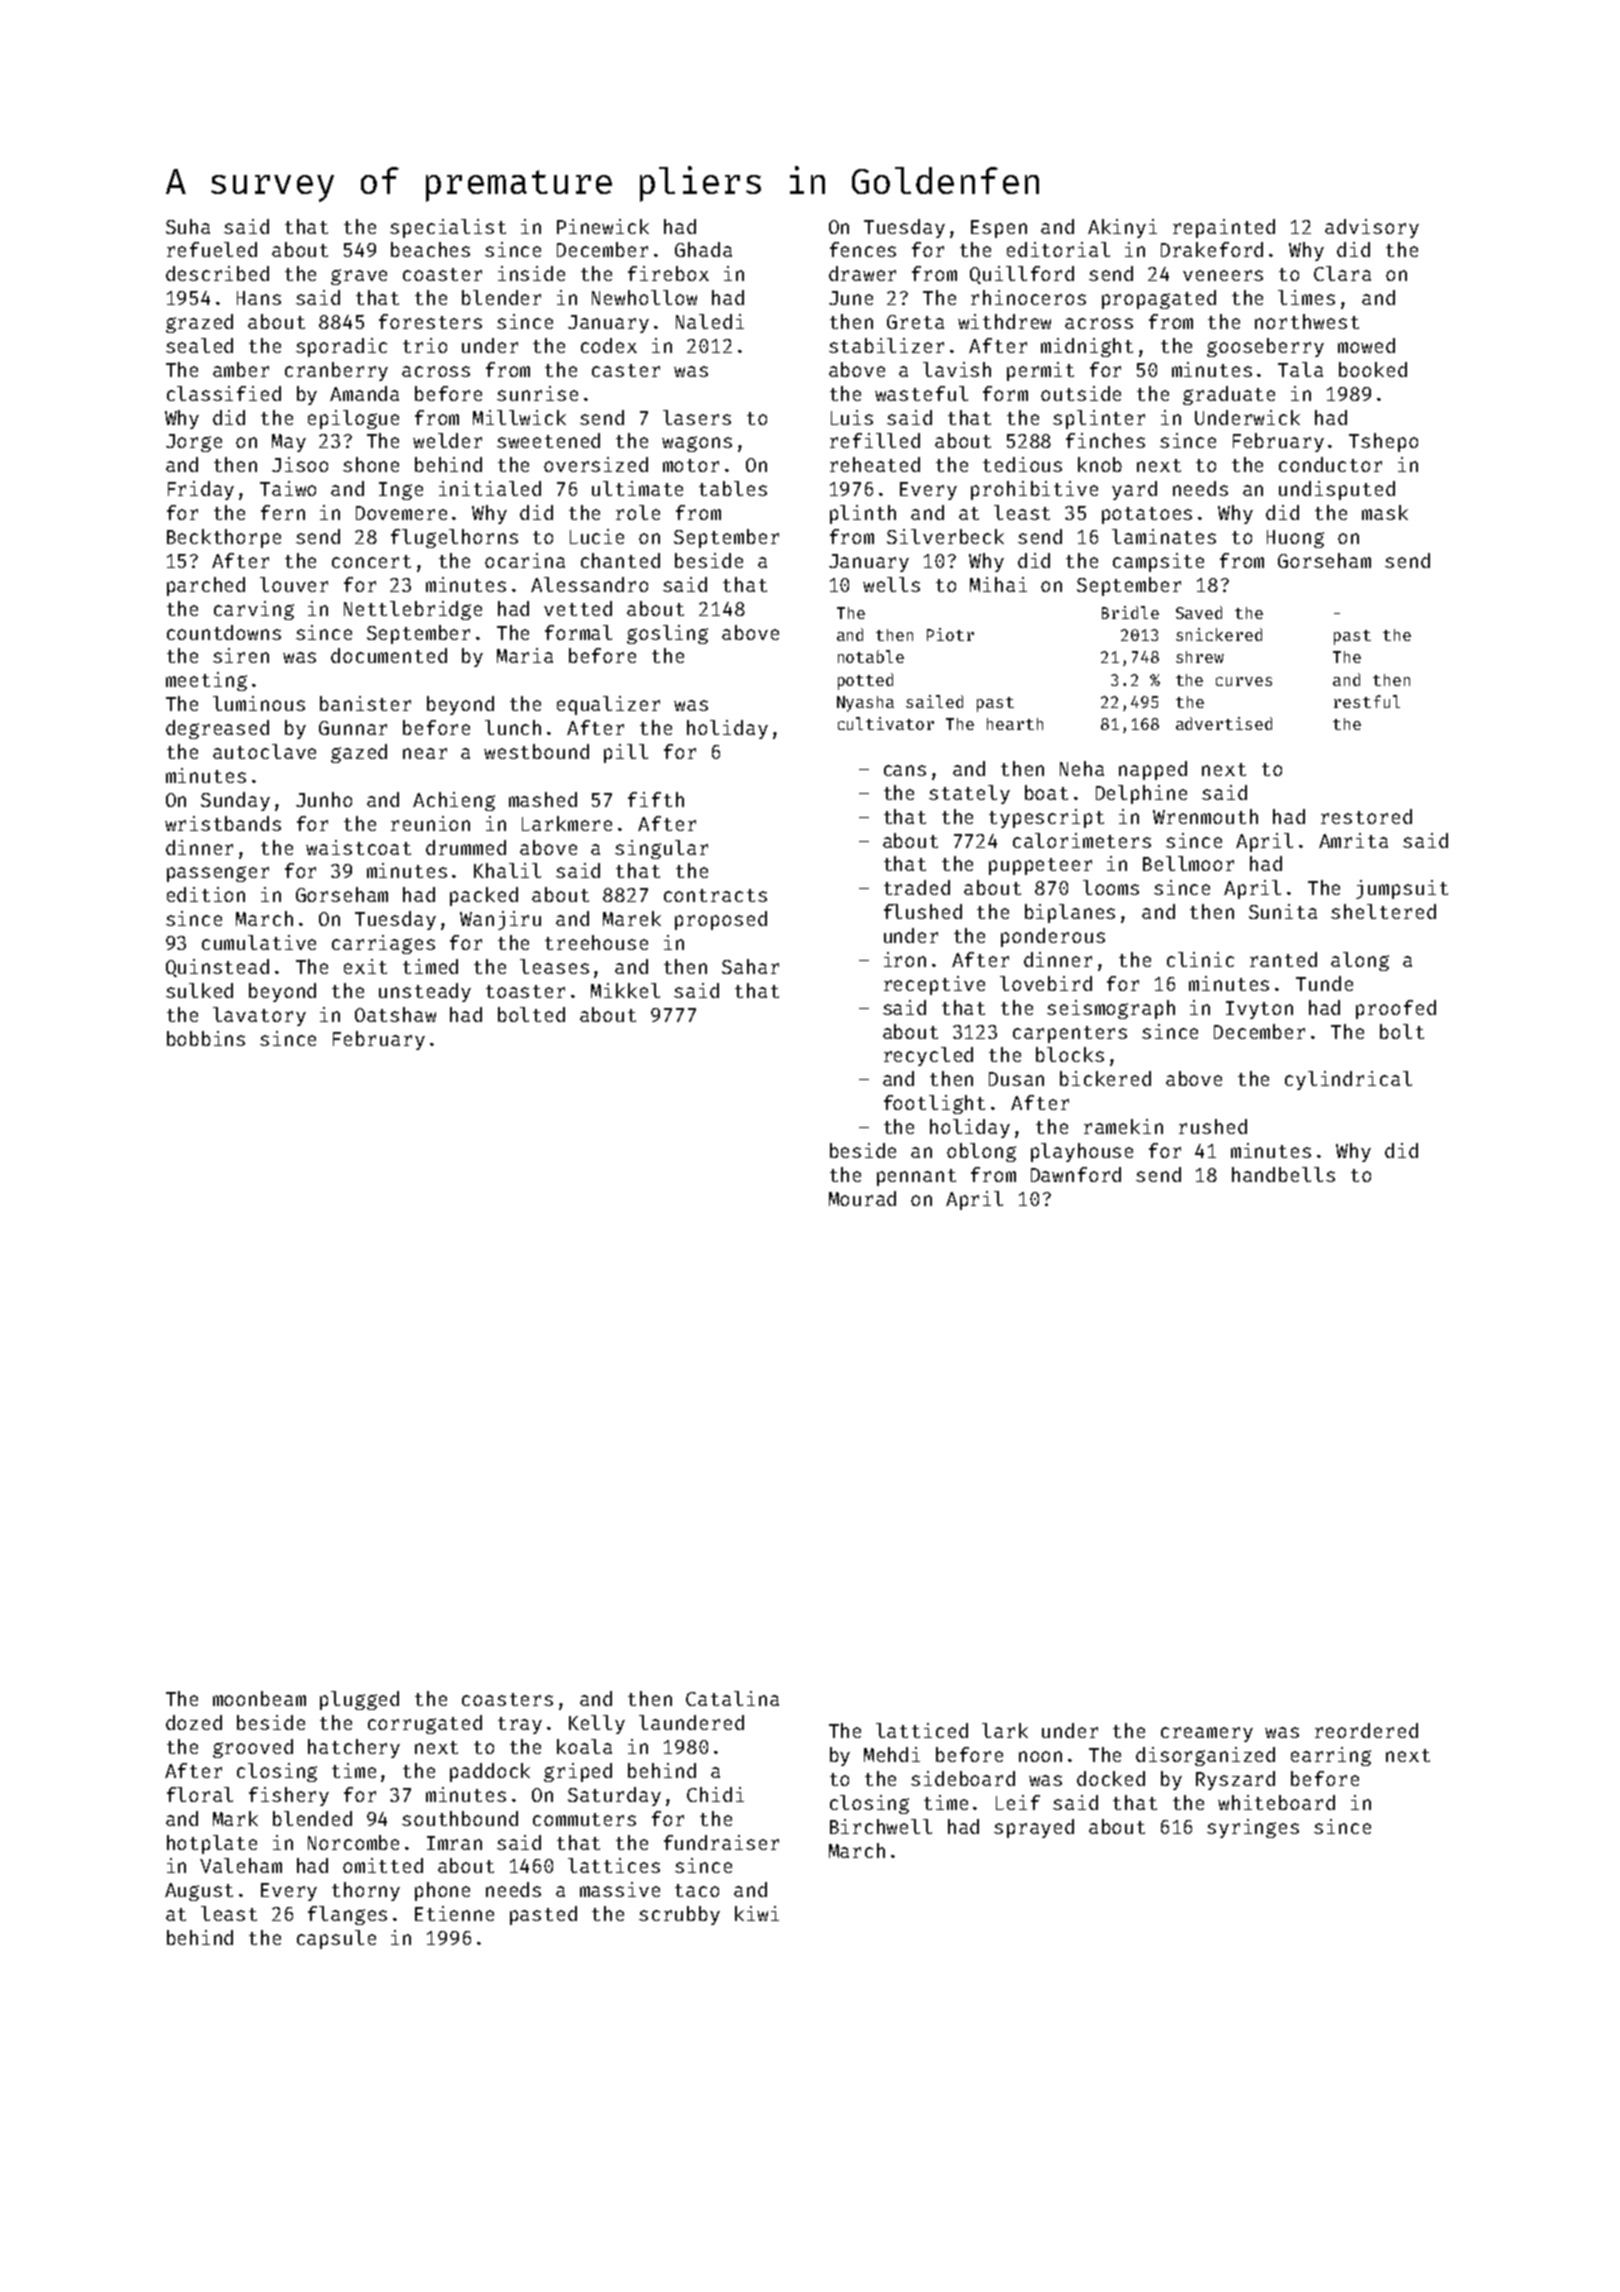  What do you see at coordinates (603, 226) in the image?
I see `Pinewick` at bounding box center [603, 226].
